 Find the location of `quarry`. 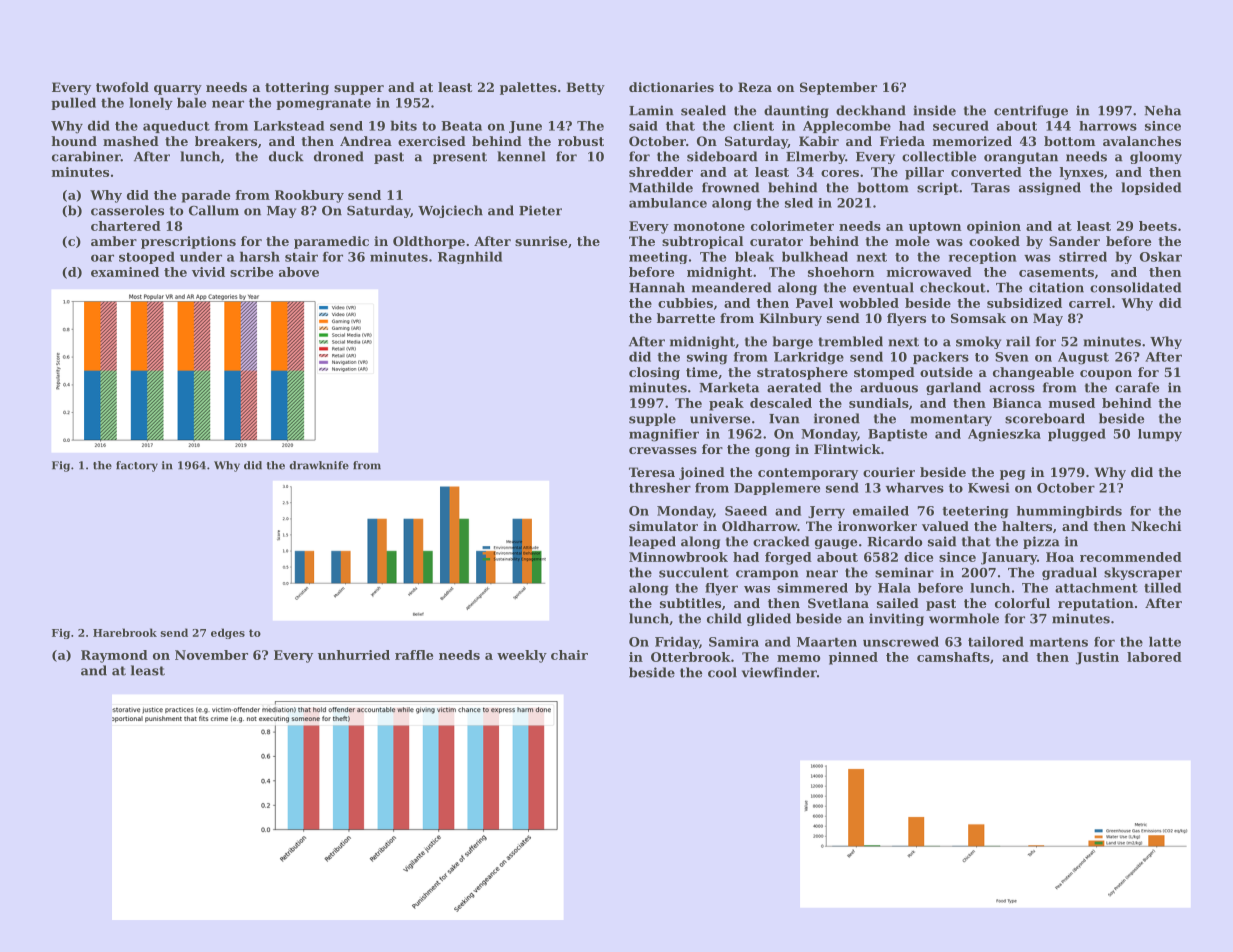

quarry is located at coordinates (178, 90).
